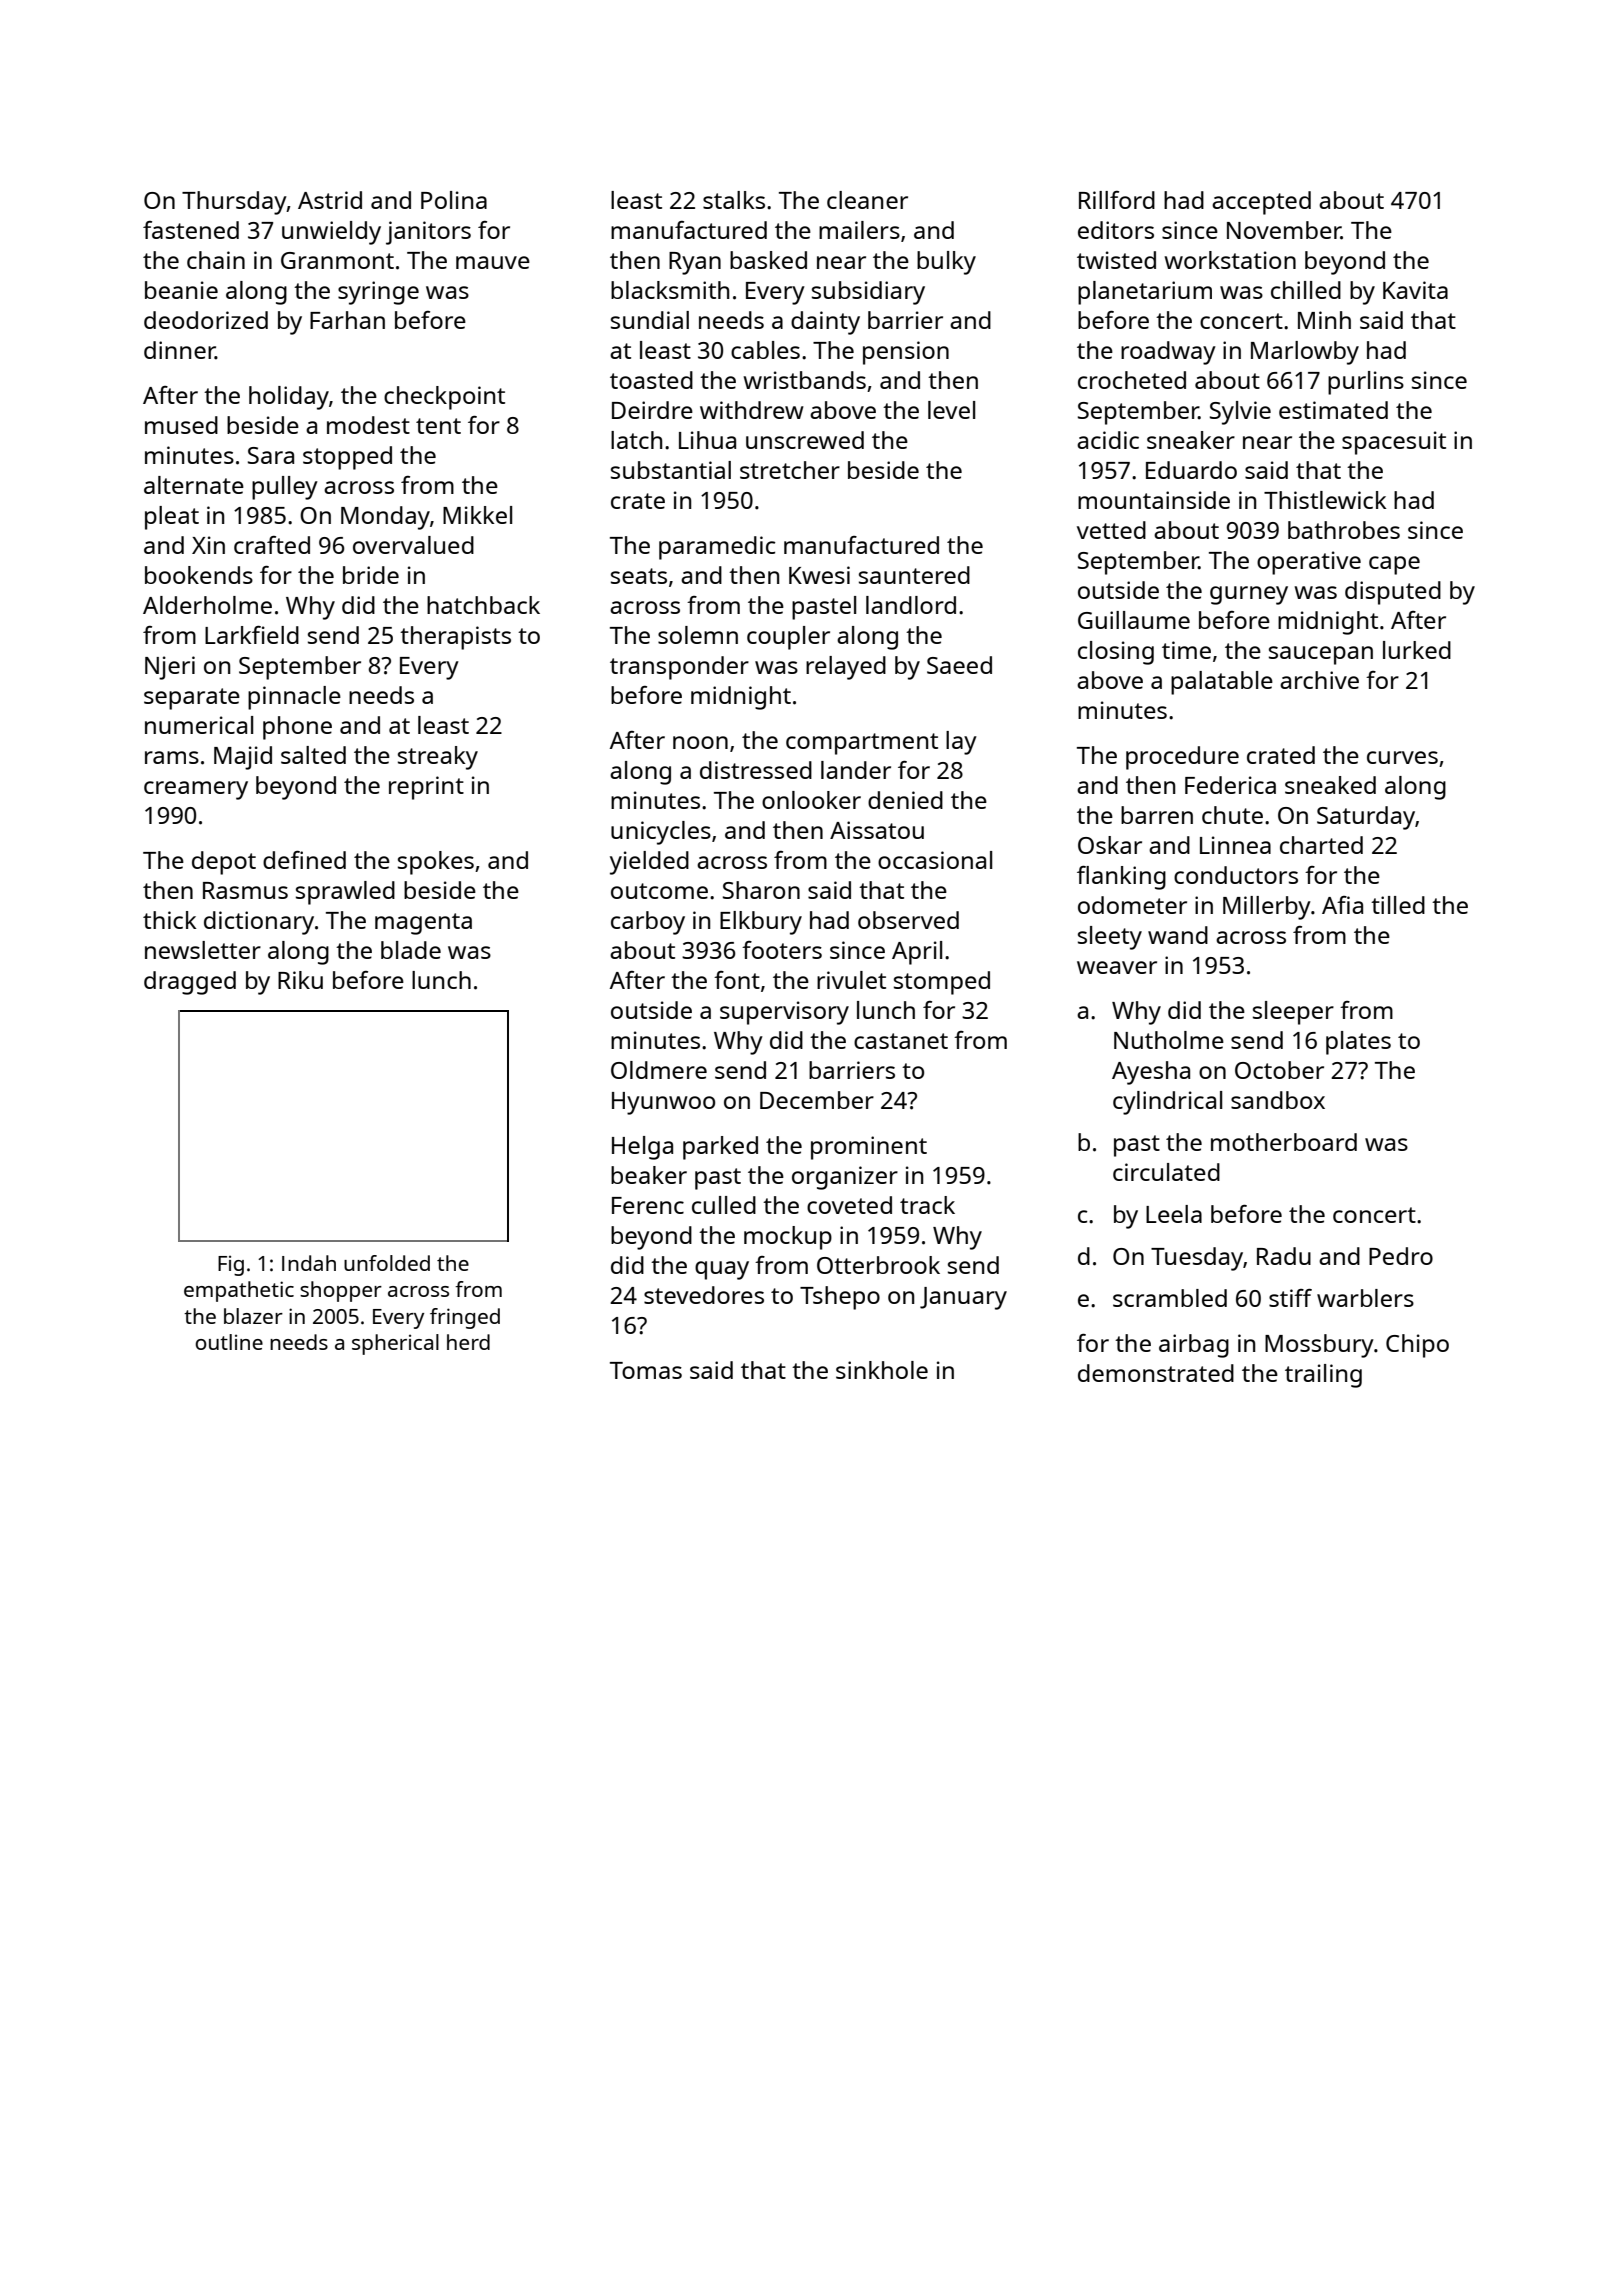 The width and height of the document is (1620, 2292). I want to click on herd, so click(468, 1342).
